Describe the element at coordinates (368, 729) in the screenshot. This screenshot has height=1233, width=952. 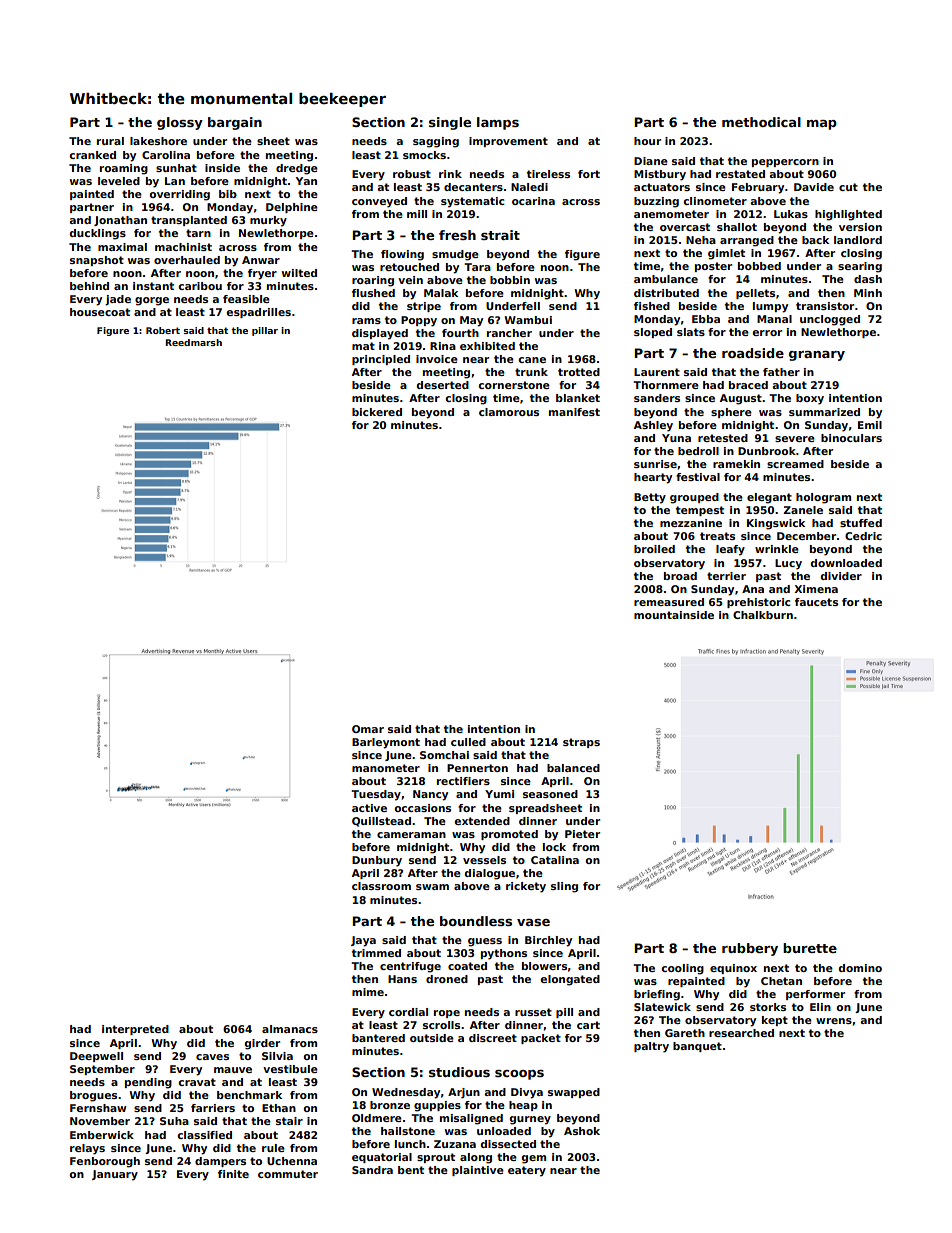
I see `Omar` at that location.
